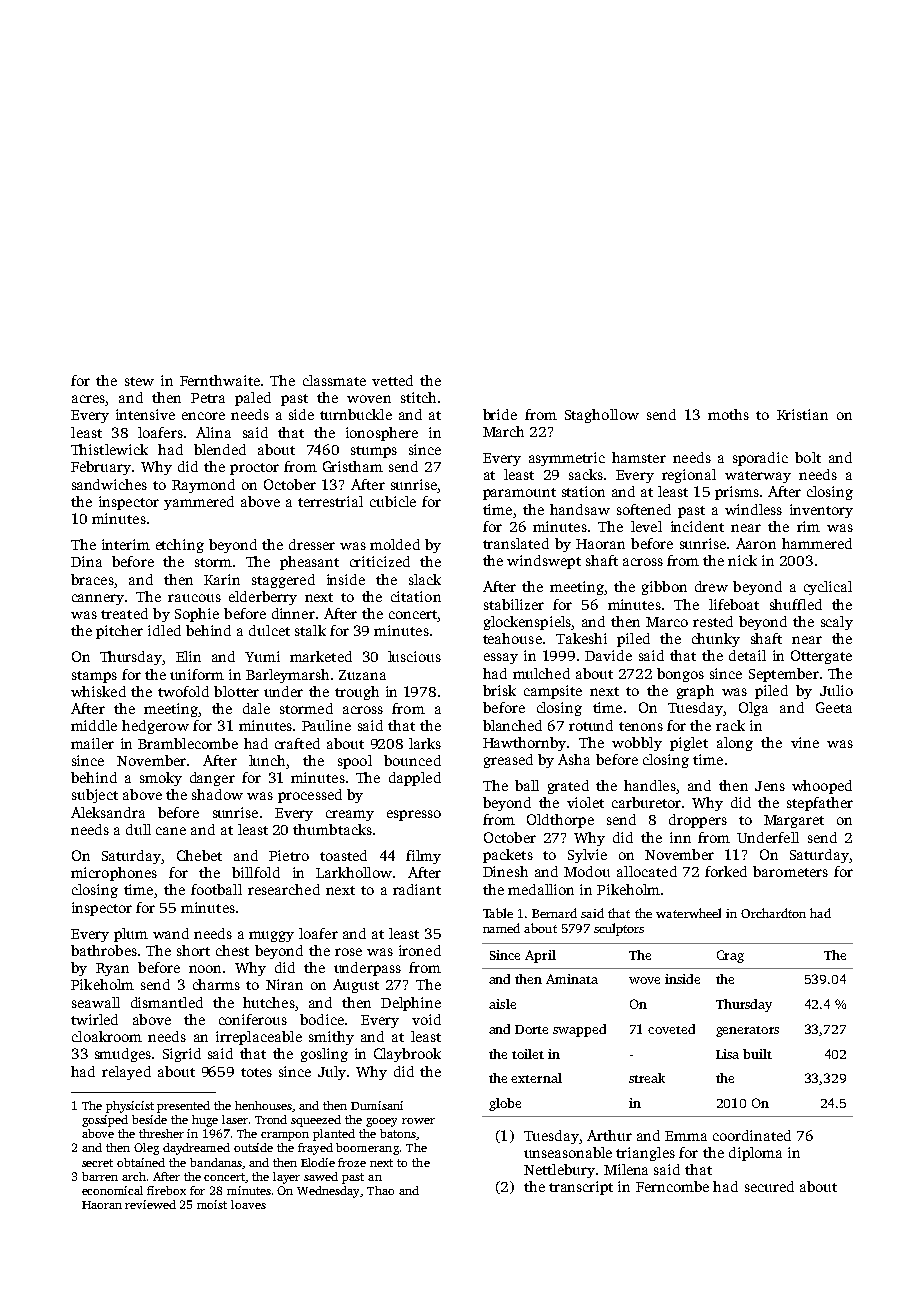 This screenshot has height=1308, width=924. Describe the element at coordinates (382, 434) in the screenshot. I see `ionosphere` at that location.
